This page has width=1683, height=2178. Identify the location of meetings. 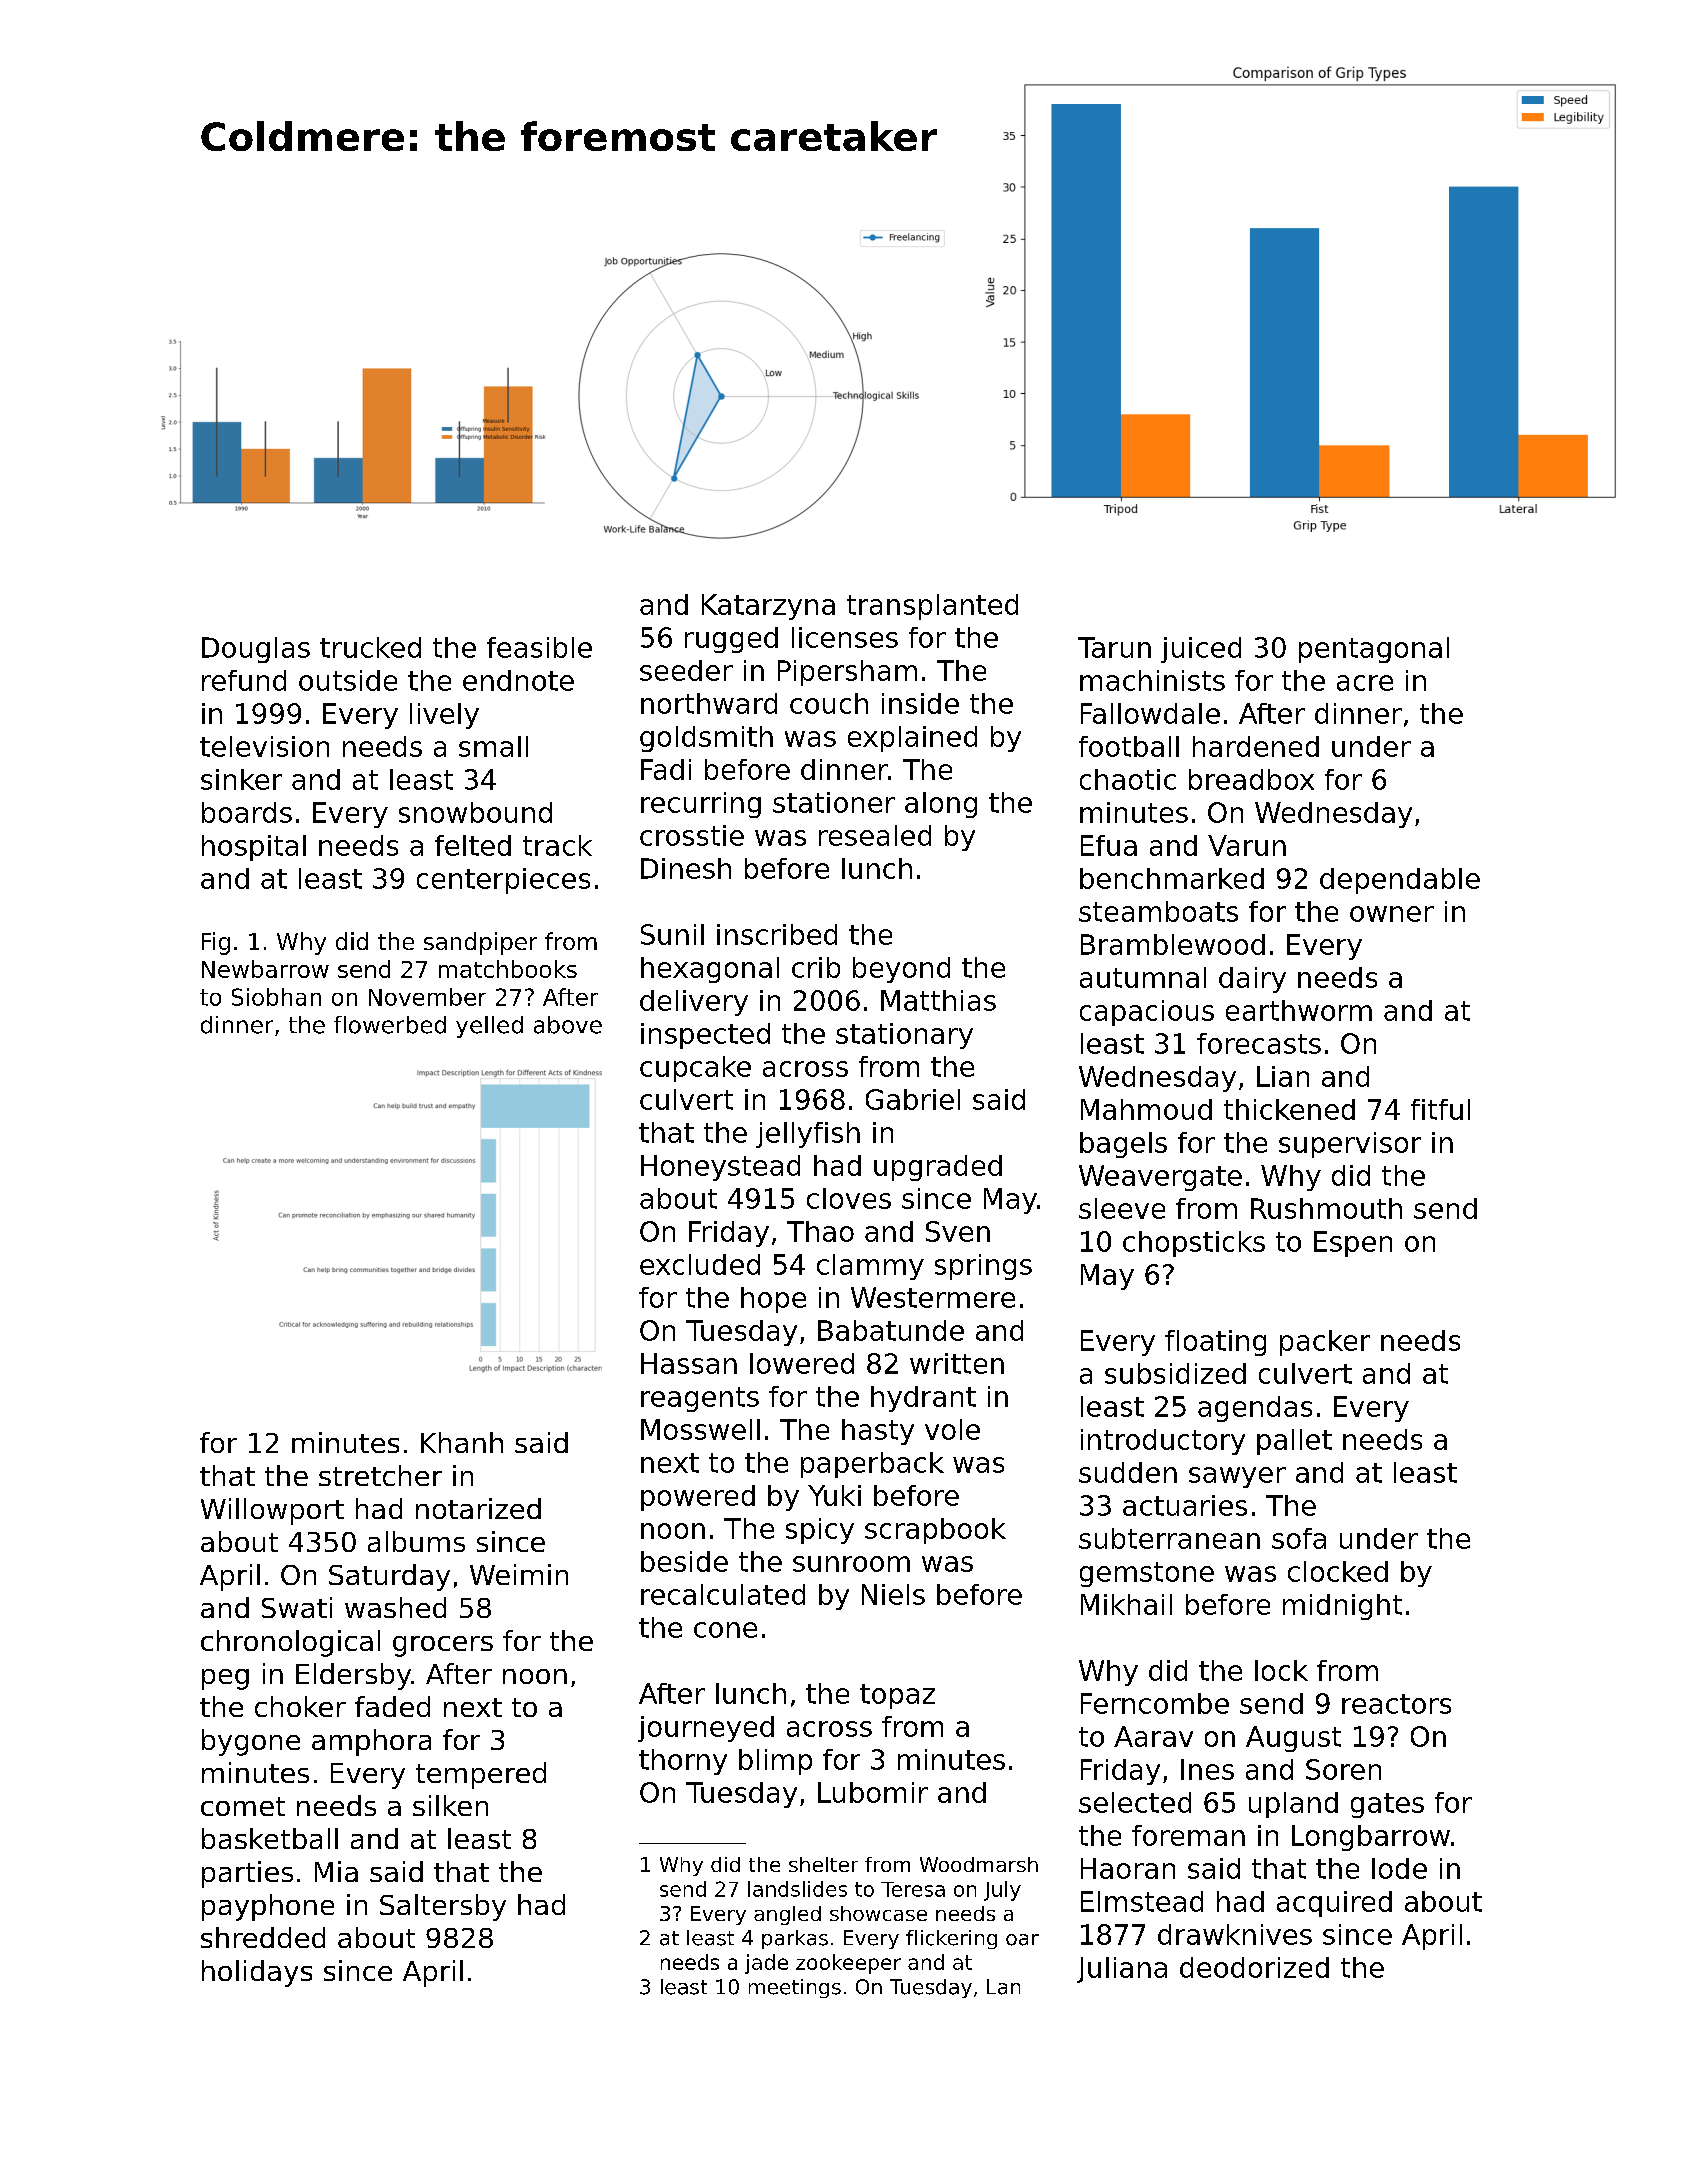
(795, 1988).
